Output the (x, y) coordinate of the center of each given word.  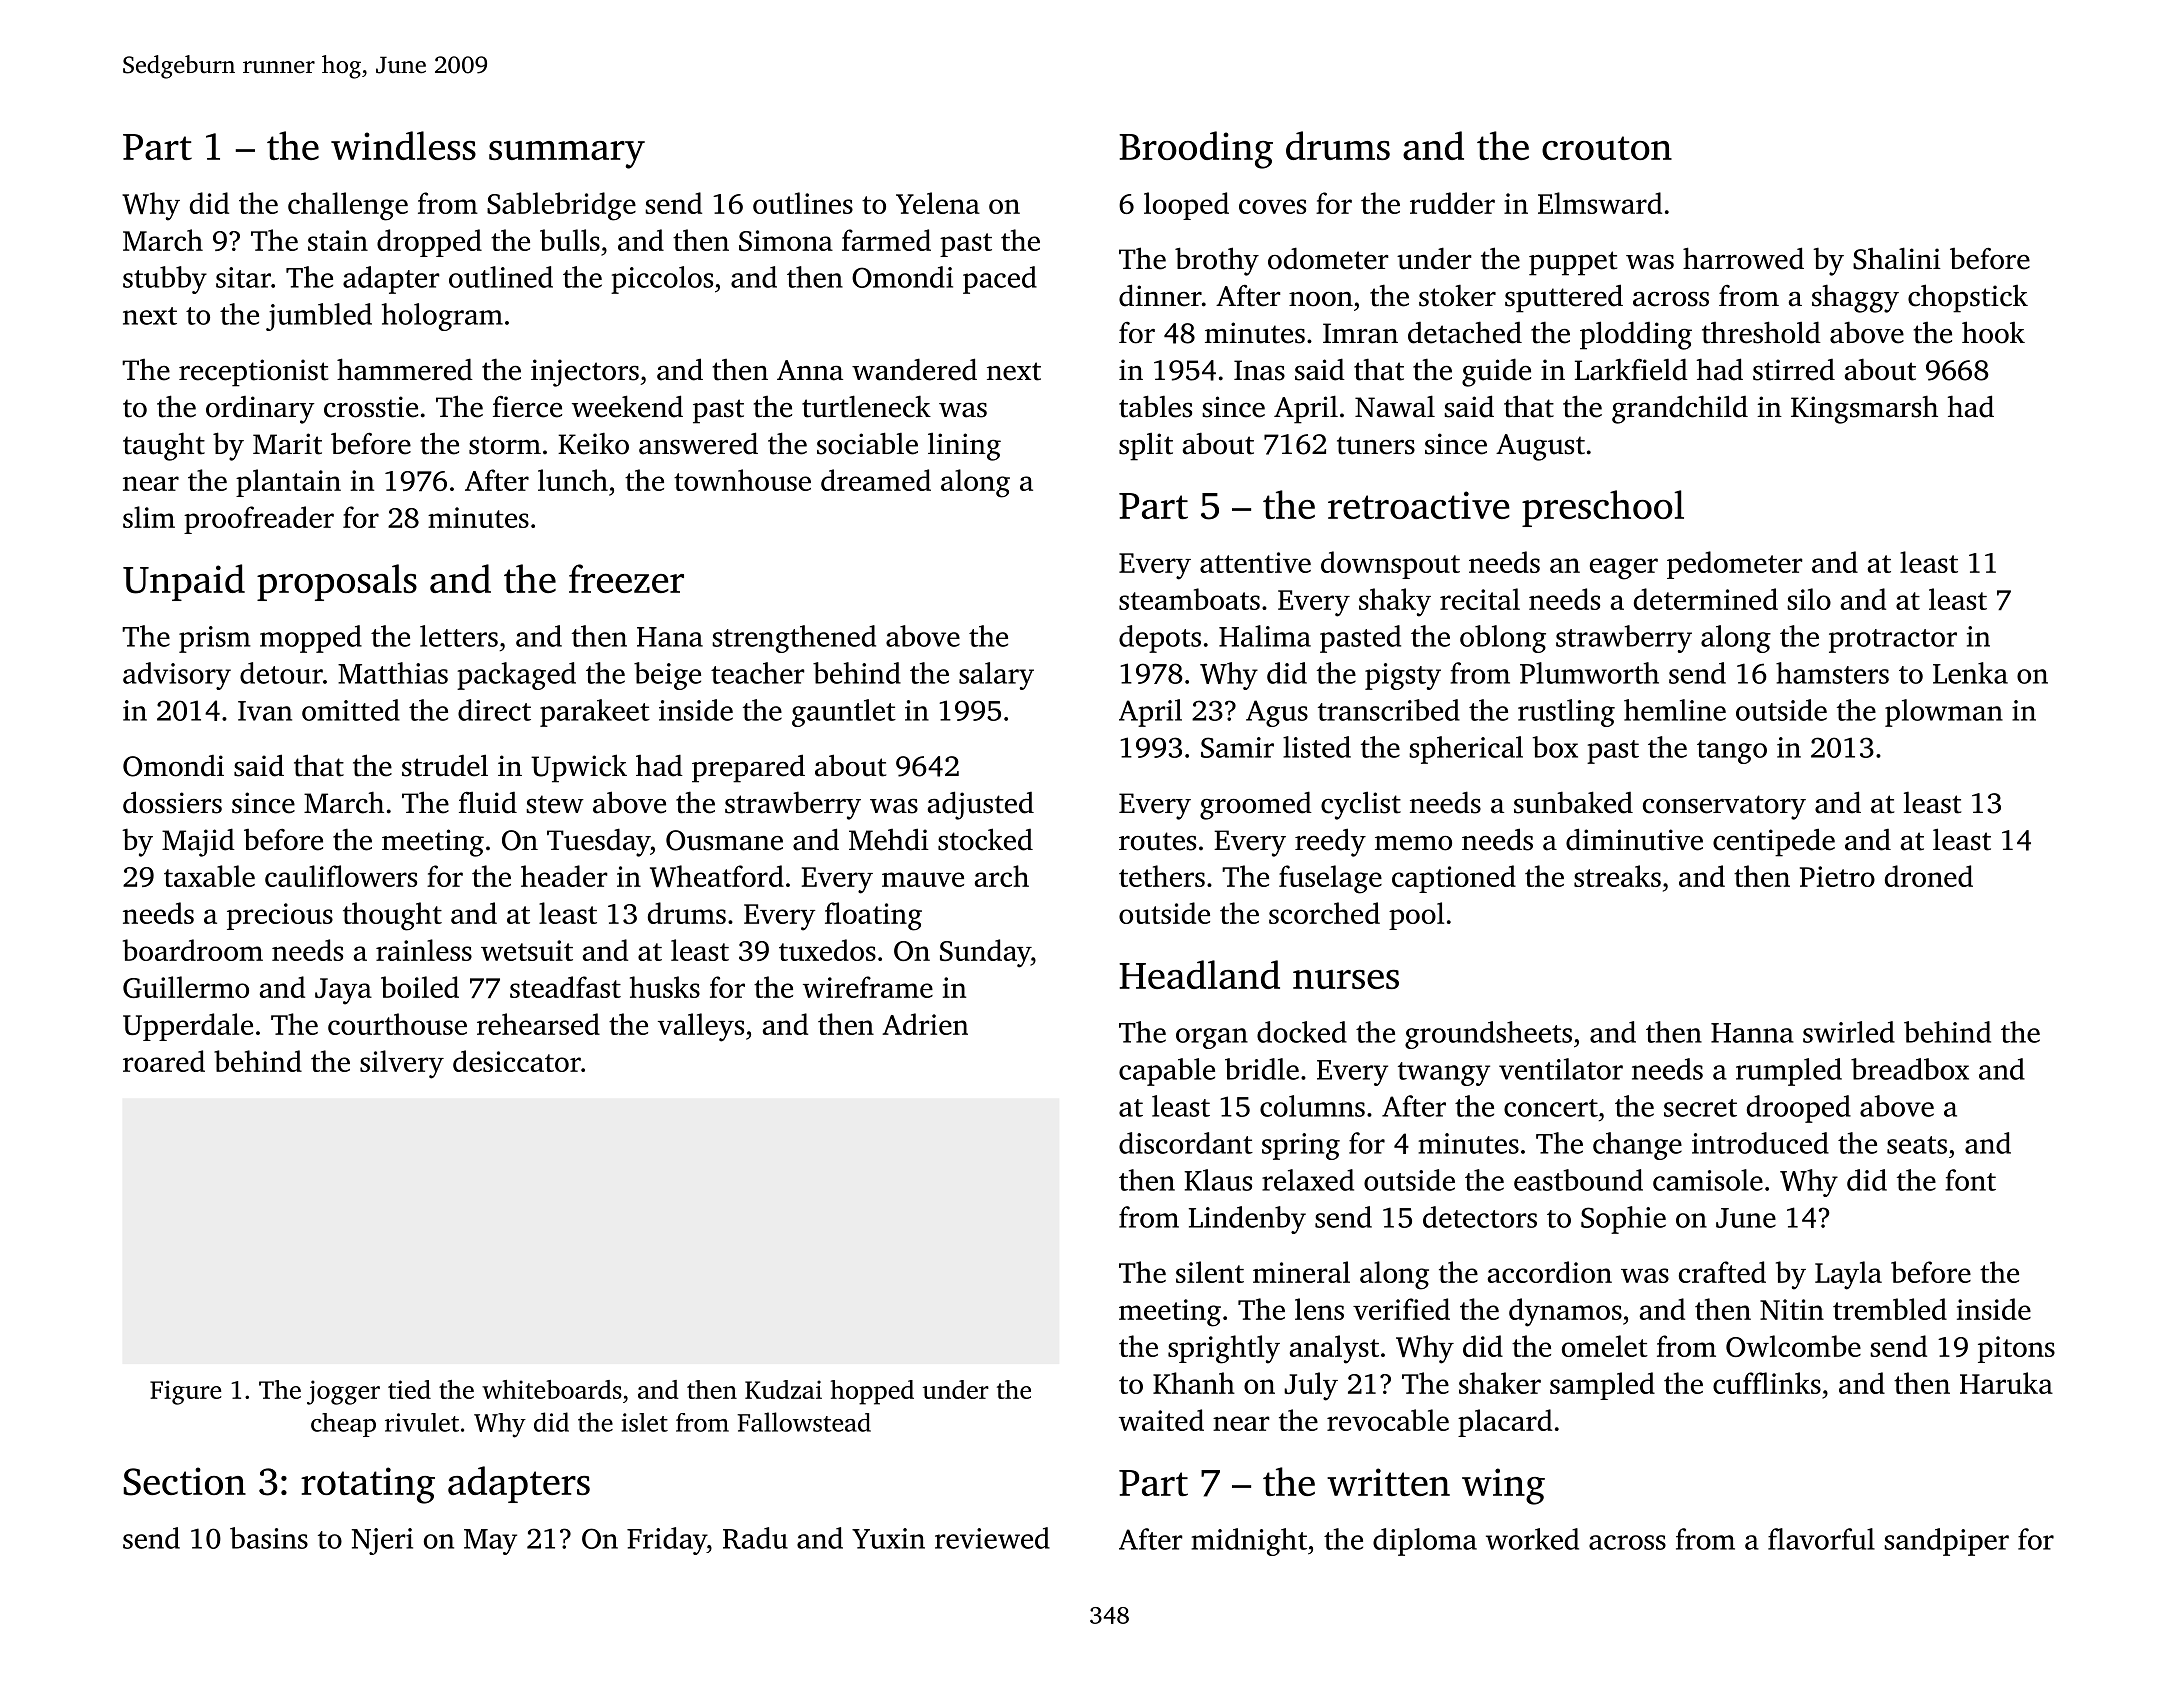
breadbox (1910, 1069)
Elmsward (1600, 203)
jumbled (319, 317)
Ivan (265, 711)
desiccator (517, 1061)
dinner (1160, 295)
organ (1212, 1038)
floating (873, 916)
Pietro (1837, 876)
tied (409, 1389)
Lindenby (1247, 1220)
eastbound (1578, 1180)
